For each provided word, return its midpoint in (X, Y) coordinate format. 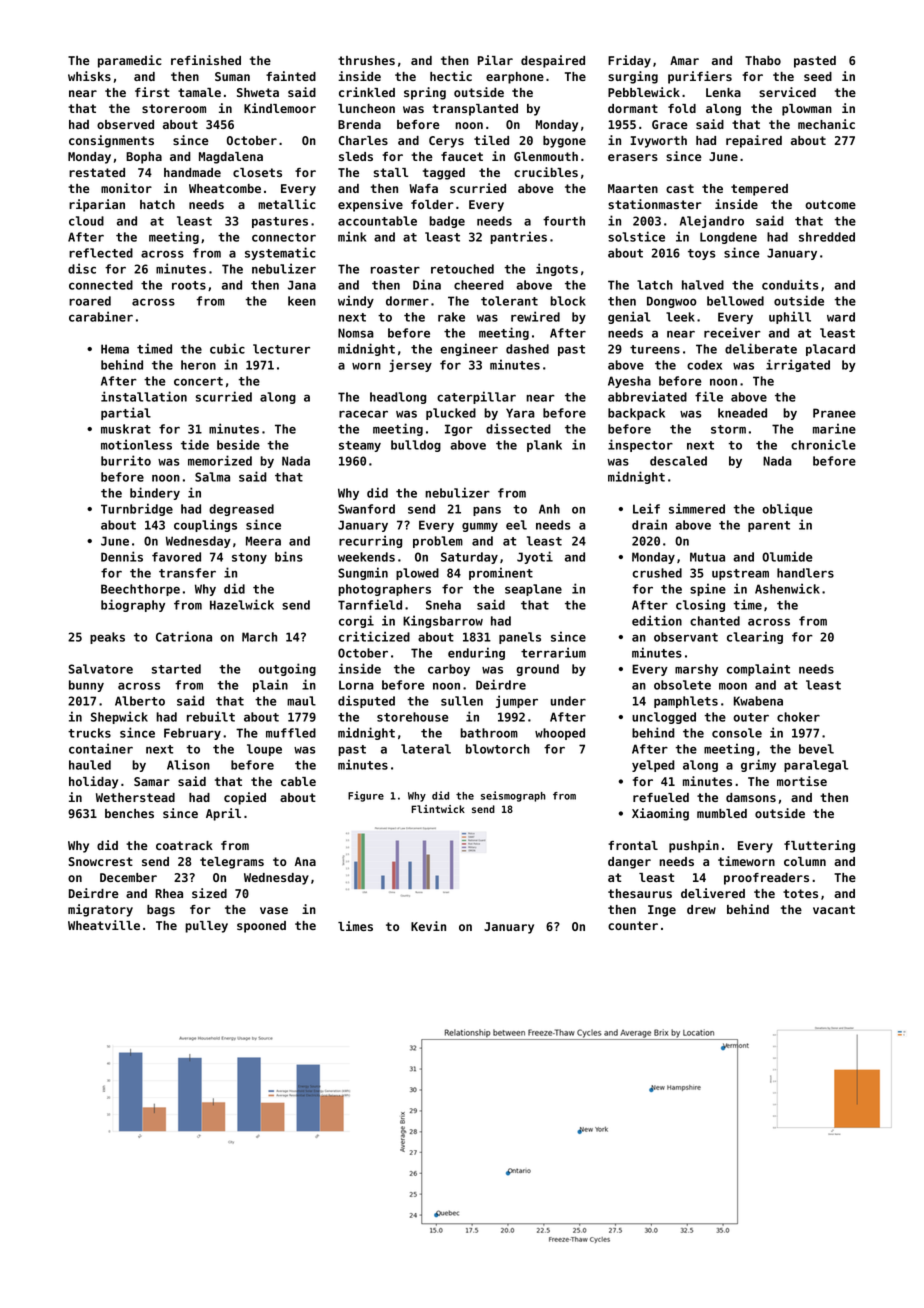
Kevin (428, 926)
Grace (670, 124)
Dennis (122, 556)
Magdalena (231, 158)
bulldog (416, 446)
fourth (564, 221)
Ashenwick (787, 588)
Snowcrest (100, 861)
